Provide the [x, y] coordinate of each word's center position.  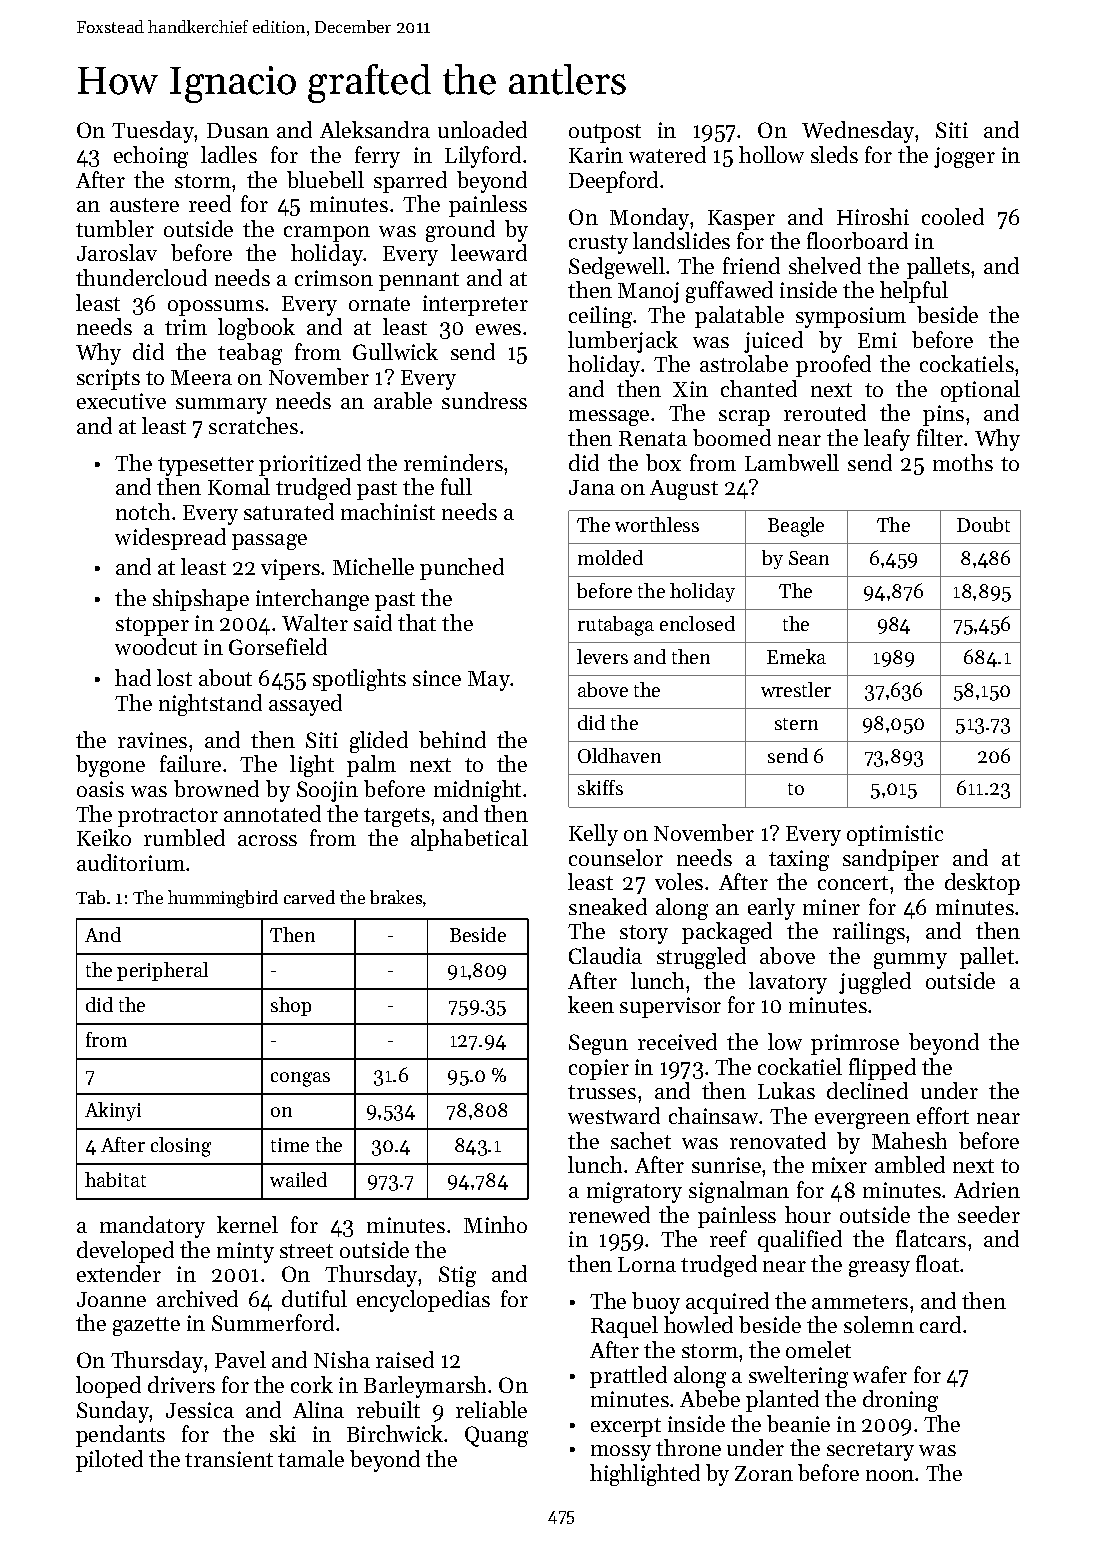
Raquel [624, 1327]
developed [125, 1252]
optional [980, 391]
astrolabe [744, 363]
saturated [289, 511]
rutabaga [616, 626]
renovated [778, 1140]
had [133, 677]
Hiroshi [873, 216]
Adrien [987, 1189]
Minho [495, 1224]
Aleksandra [375, 129]
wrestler [796, 689]
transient [229, 1459]
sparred [410, 182]
